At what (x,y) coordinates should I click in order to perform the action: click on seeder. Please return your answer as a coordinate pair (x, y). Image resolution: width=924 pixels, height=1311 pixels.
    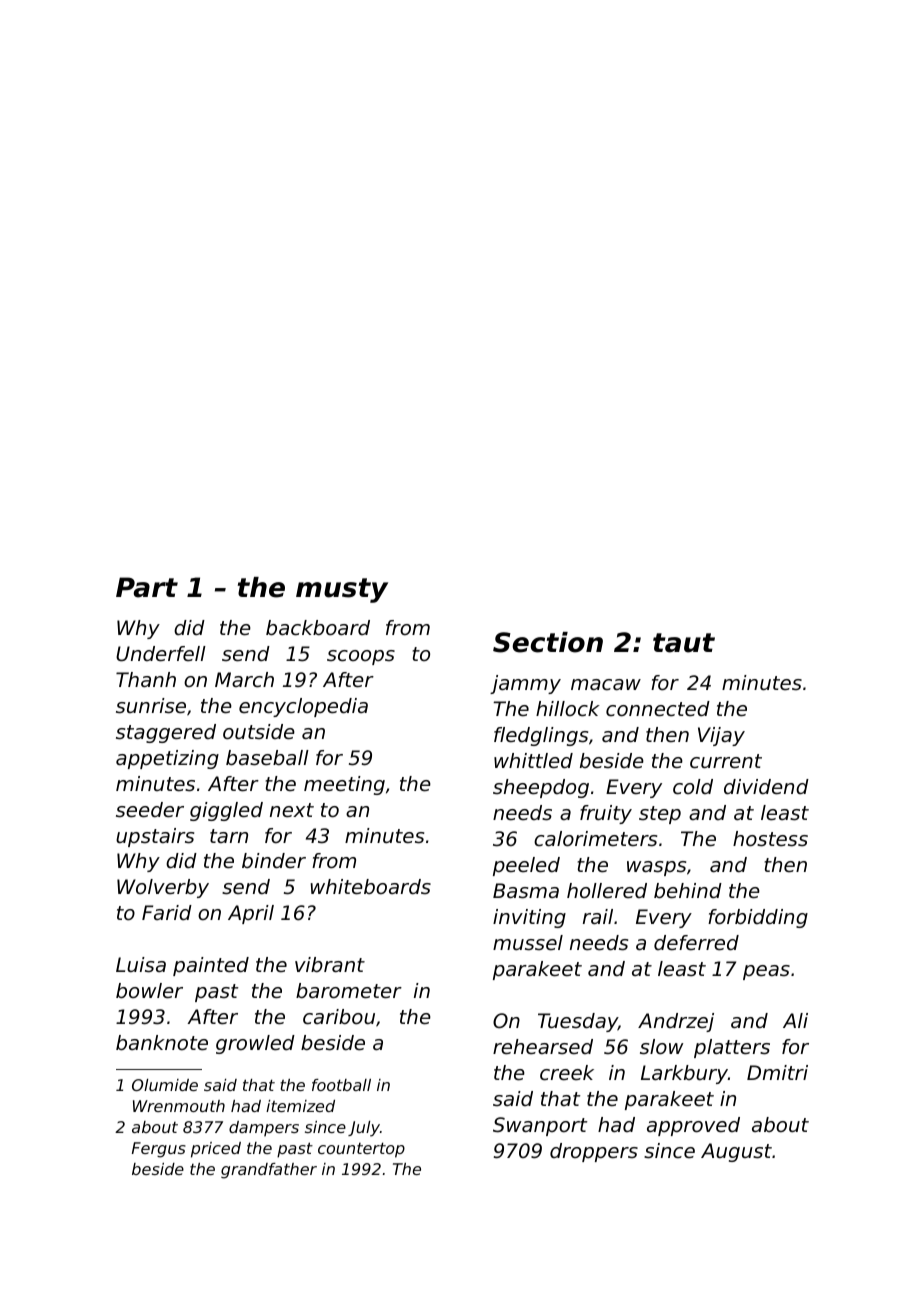
    Looking at the image, I should click on (150, 810).
